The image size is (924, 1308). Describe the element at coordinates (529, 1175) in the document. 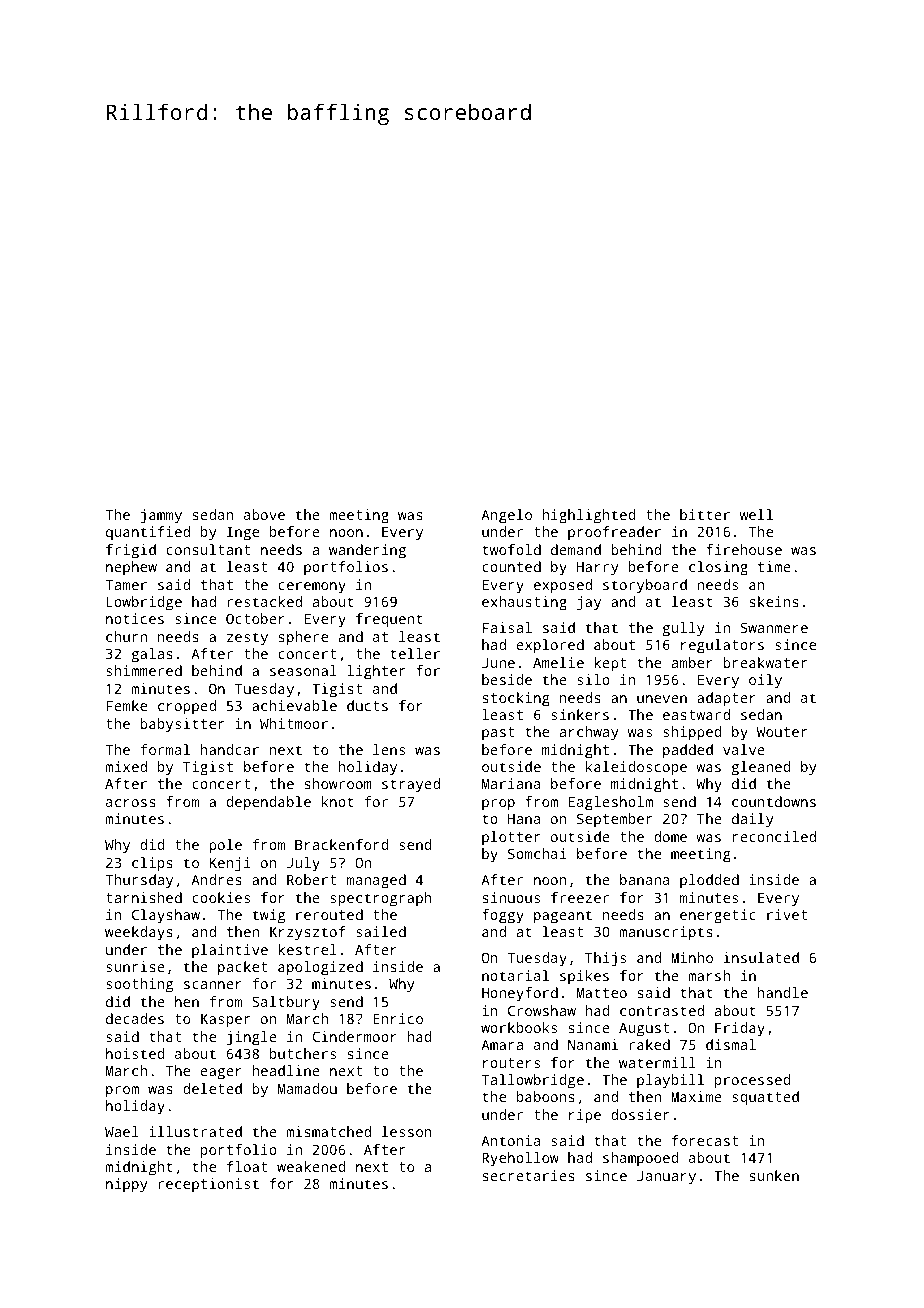

I see `secretaries` at that location.
